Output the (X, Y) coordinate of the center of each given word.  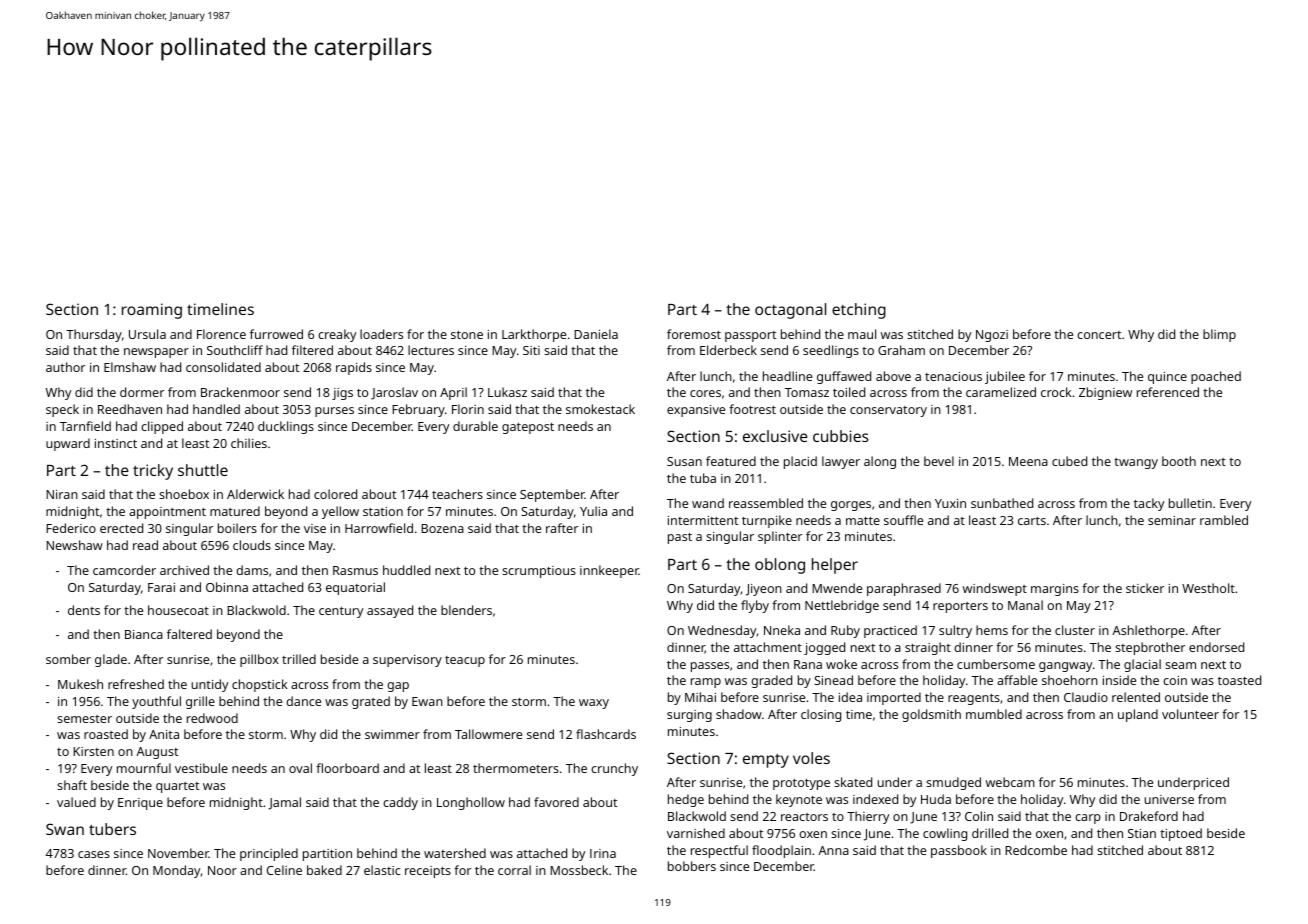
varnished (696, 833)
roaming (152, 311)
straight (928, 648)
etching (859, 311)
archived (184, 570)
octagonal (790, 311)
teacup (465, 661)
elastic (382, 870)
